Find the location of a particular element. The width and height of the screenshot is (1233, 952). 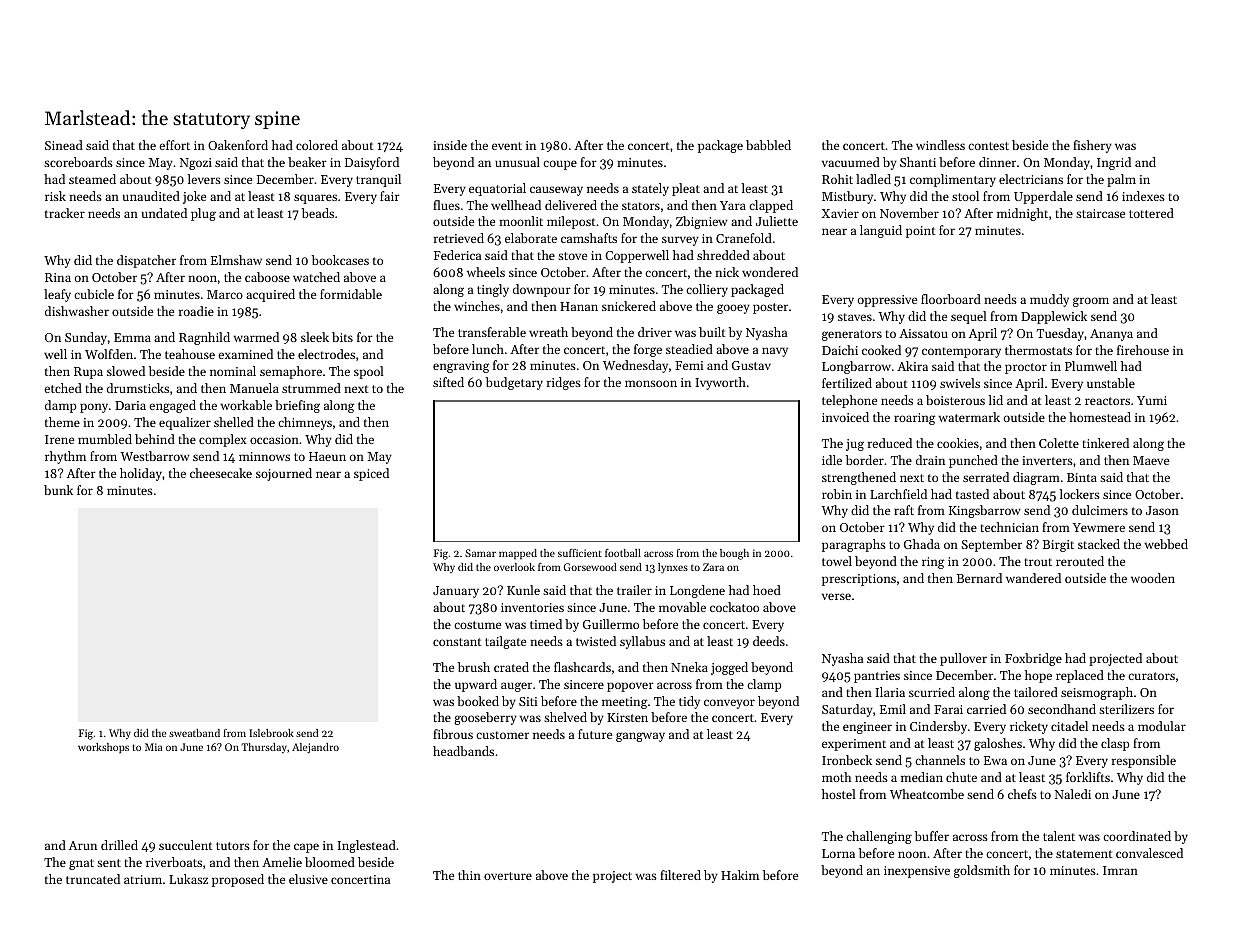

football is located at coordinates (623, 553).
